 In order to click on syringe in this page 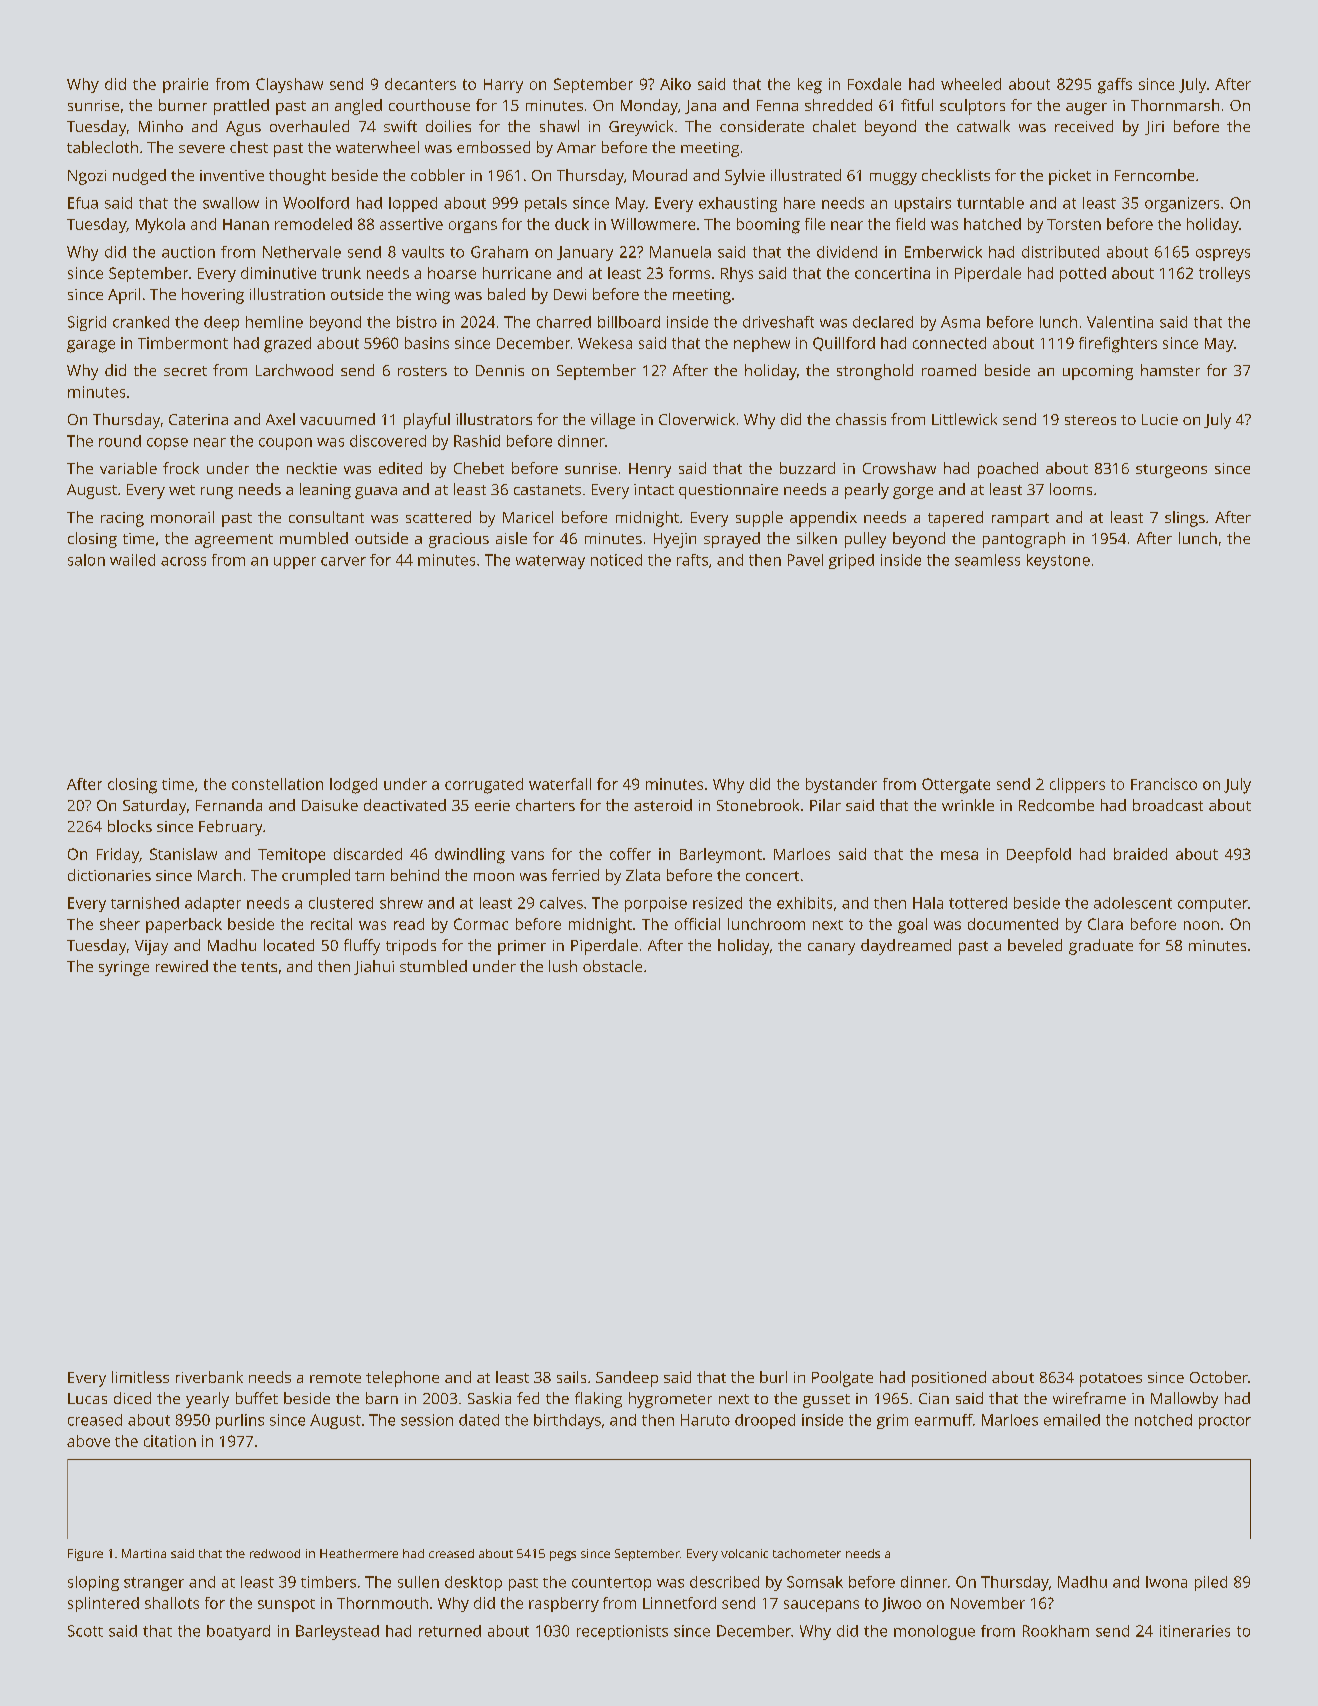, I will do `click(124, 968)`.
